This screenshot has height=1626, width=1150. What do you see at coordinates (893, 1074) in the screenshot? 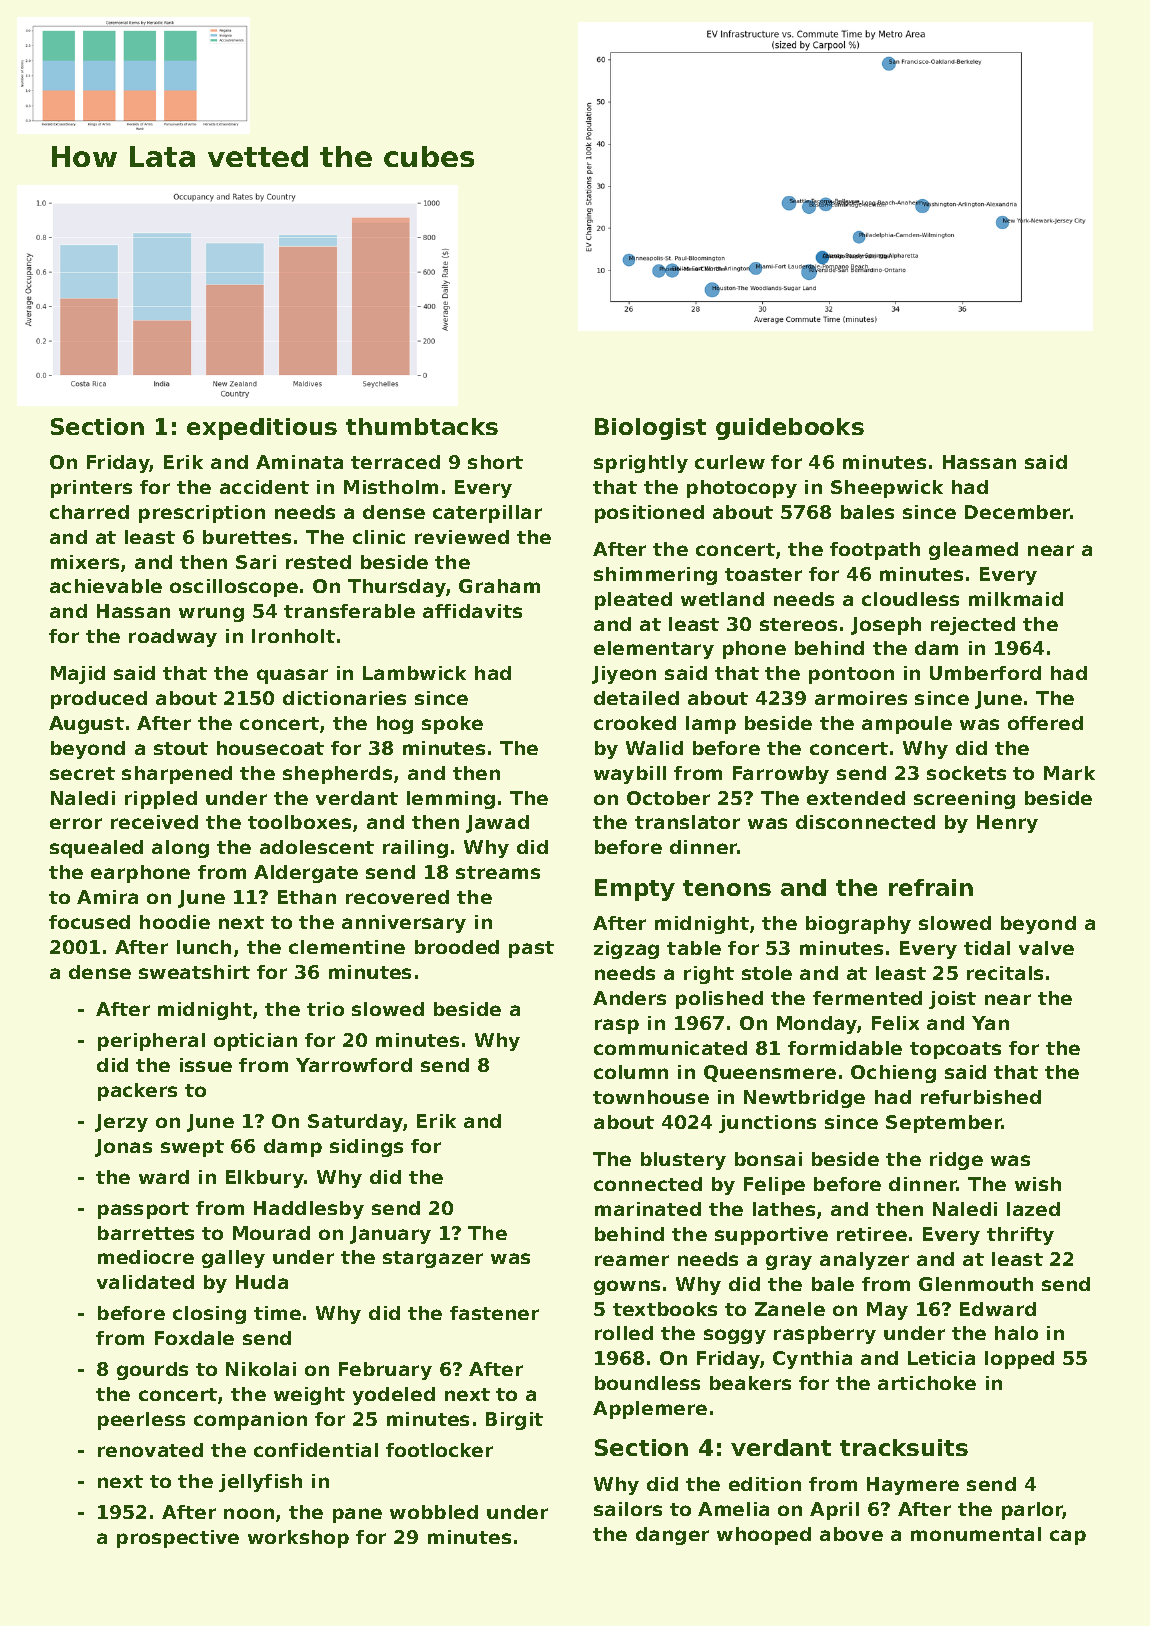
I see `Ochieng` at bounding box center [893, 1074].
